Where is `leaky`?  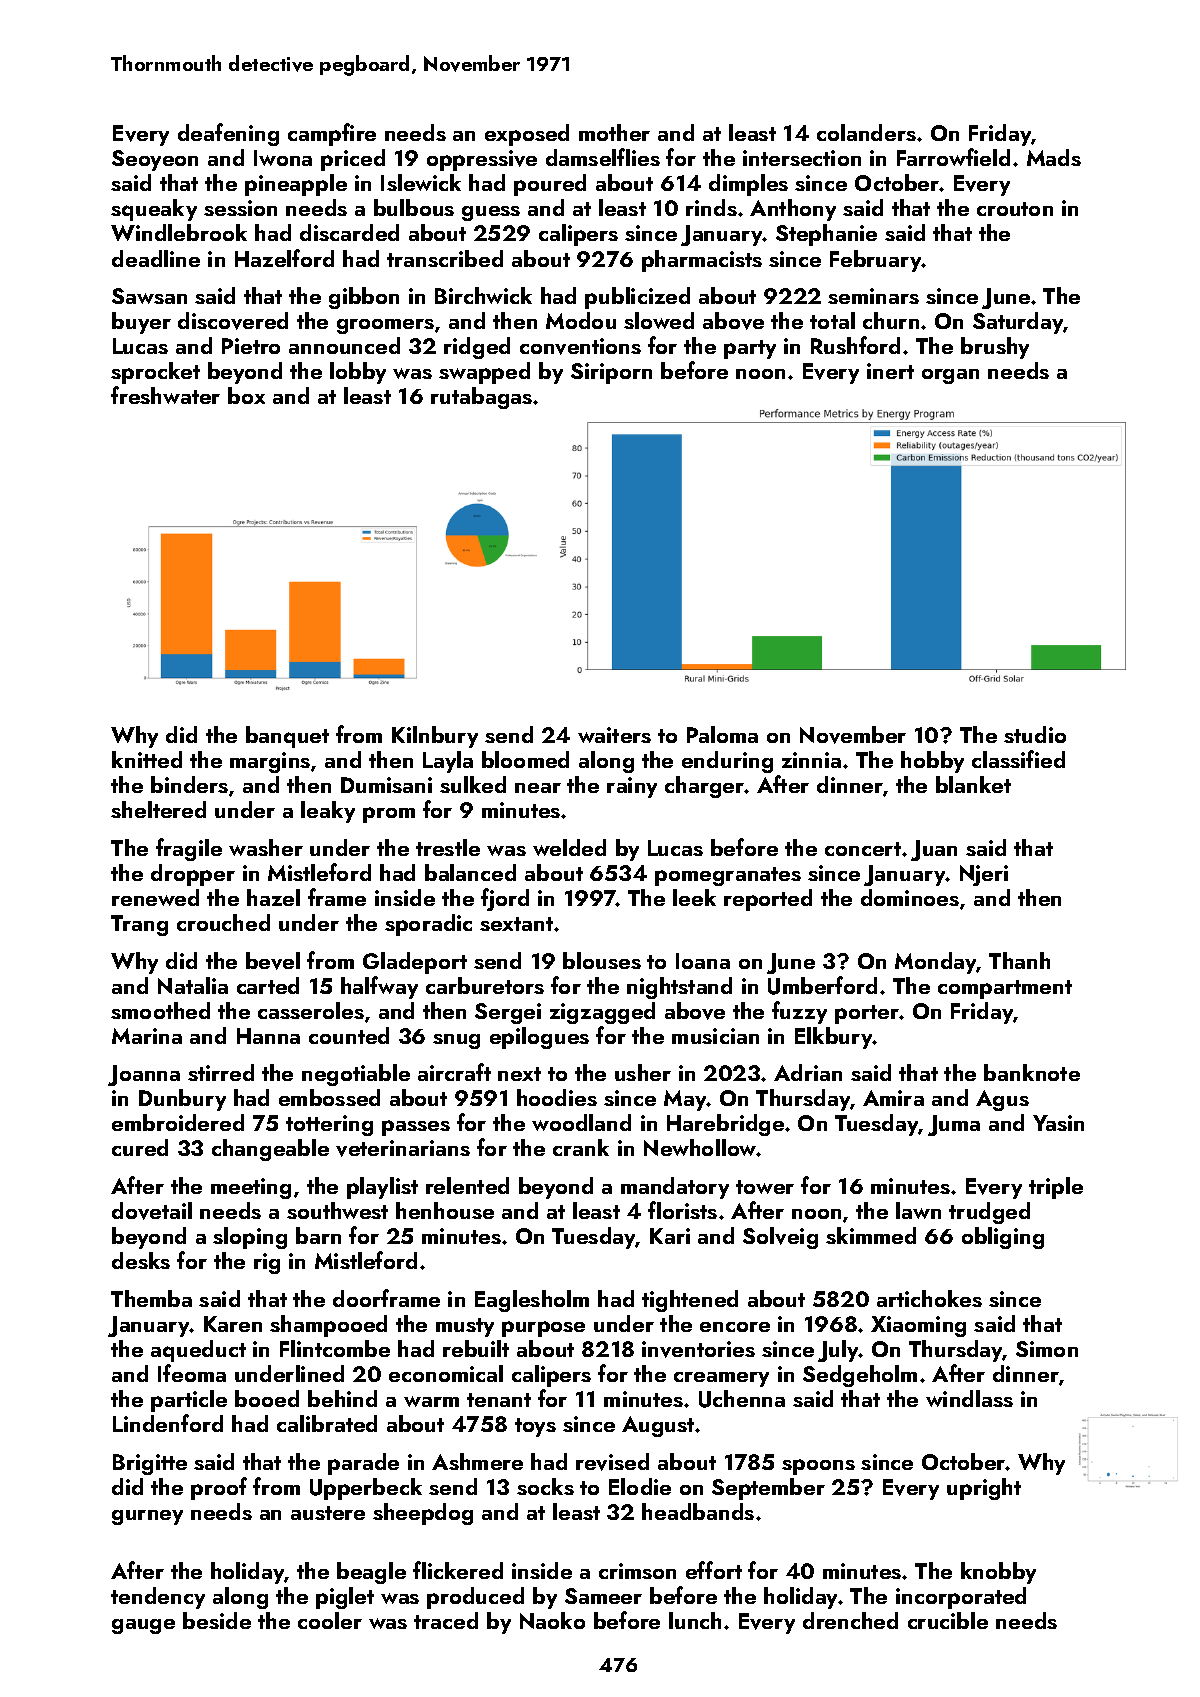 leaky is located at coordinates (328, 812).
